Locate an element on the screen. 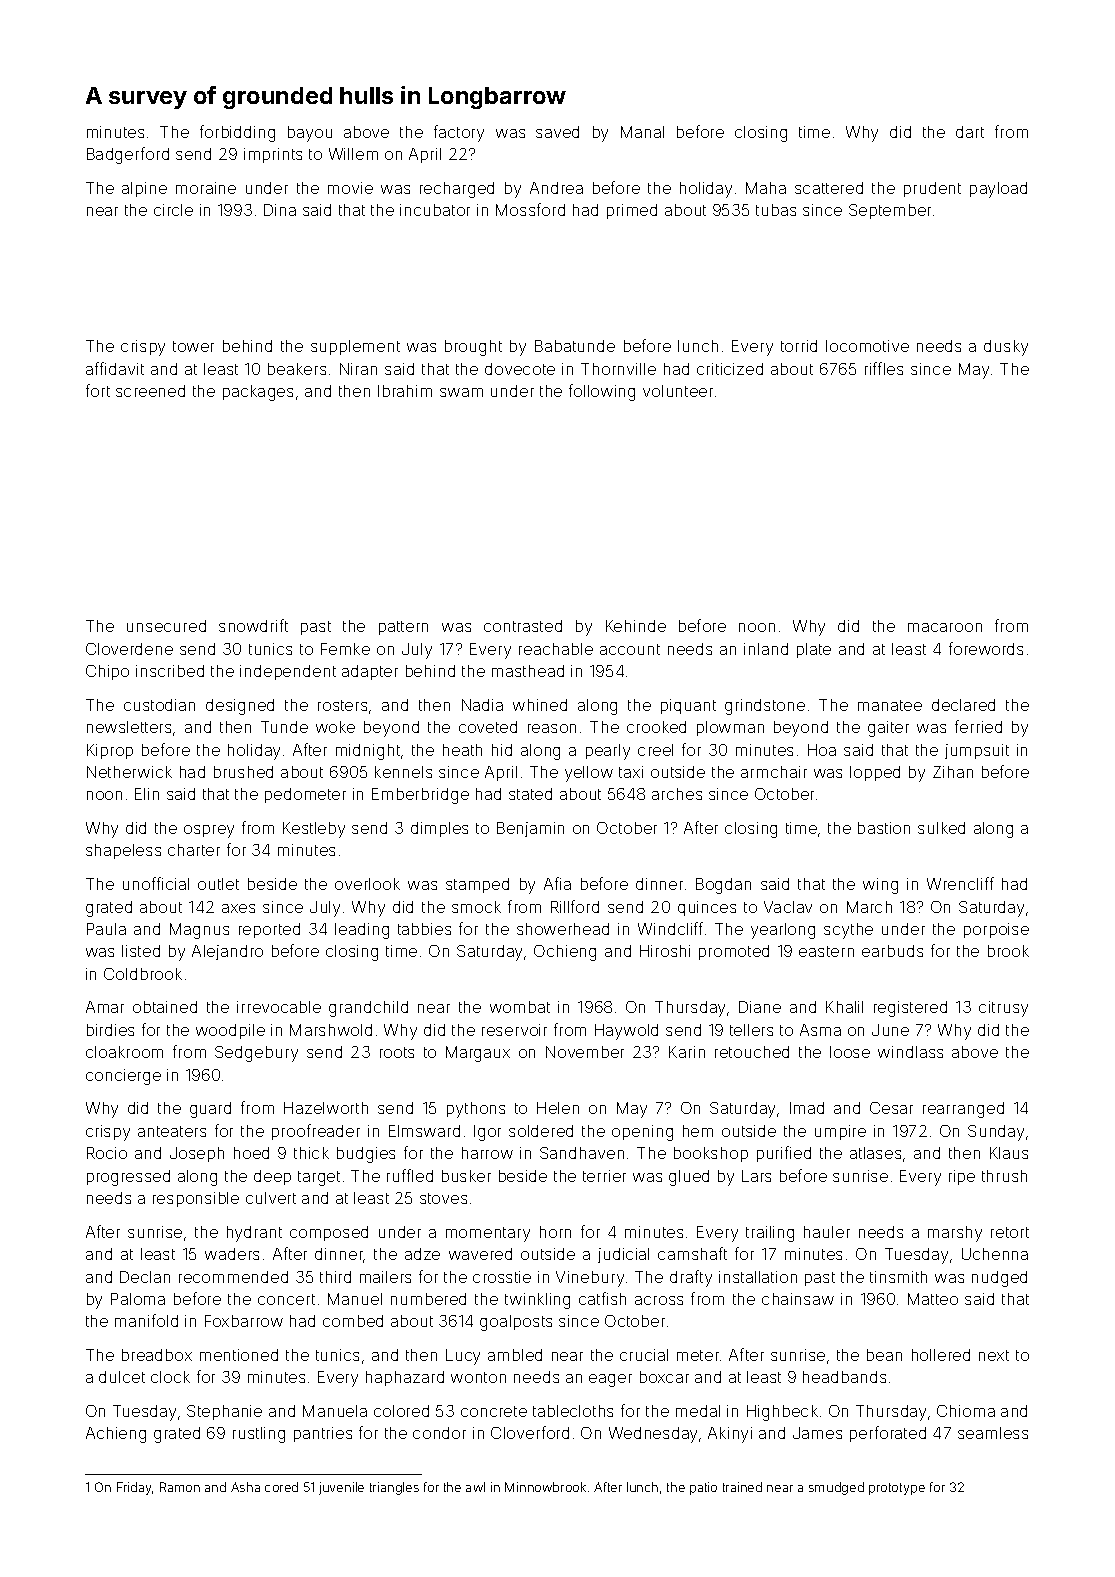  reservoir is located at coordinates (514, 1030).
